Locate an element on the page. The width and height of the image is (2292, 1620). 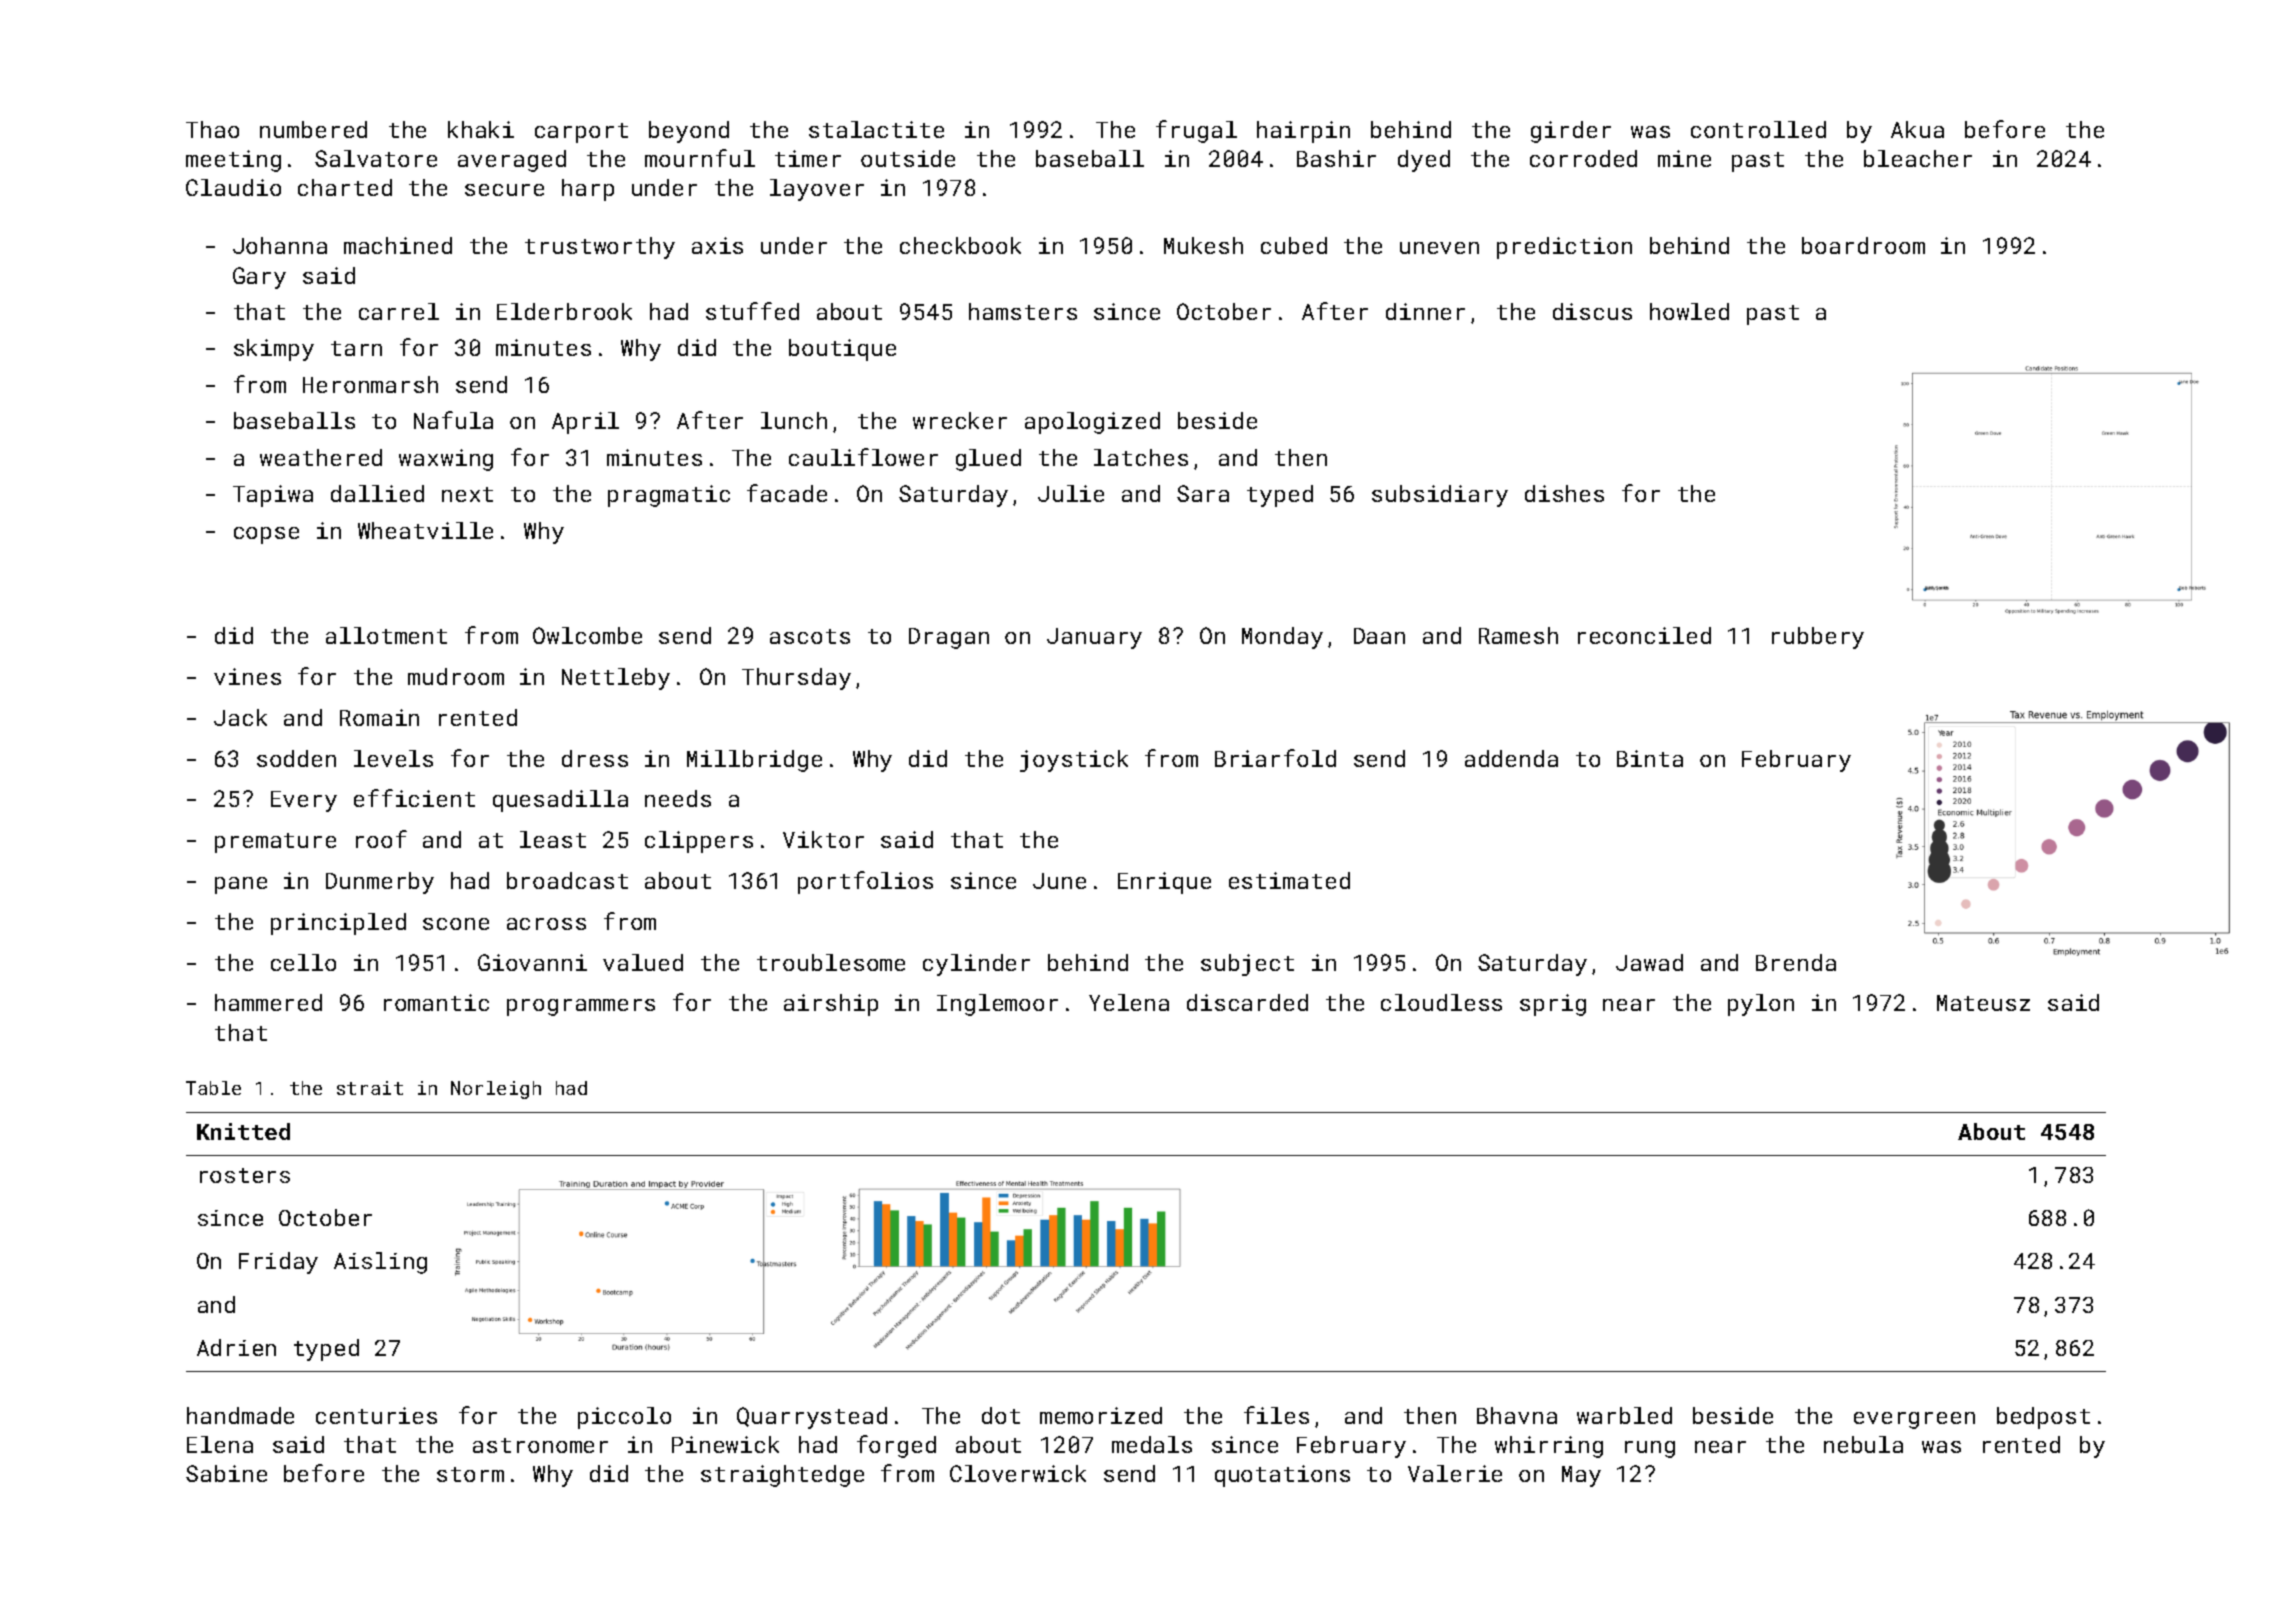
joystick is located at coordinates (1074, 761).
